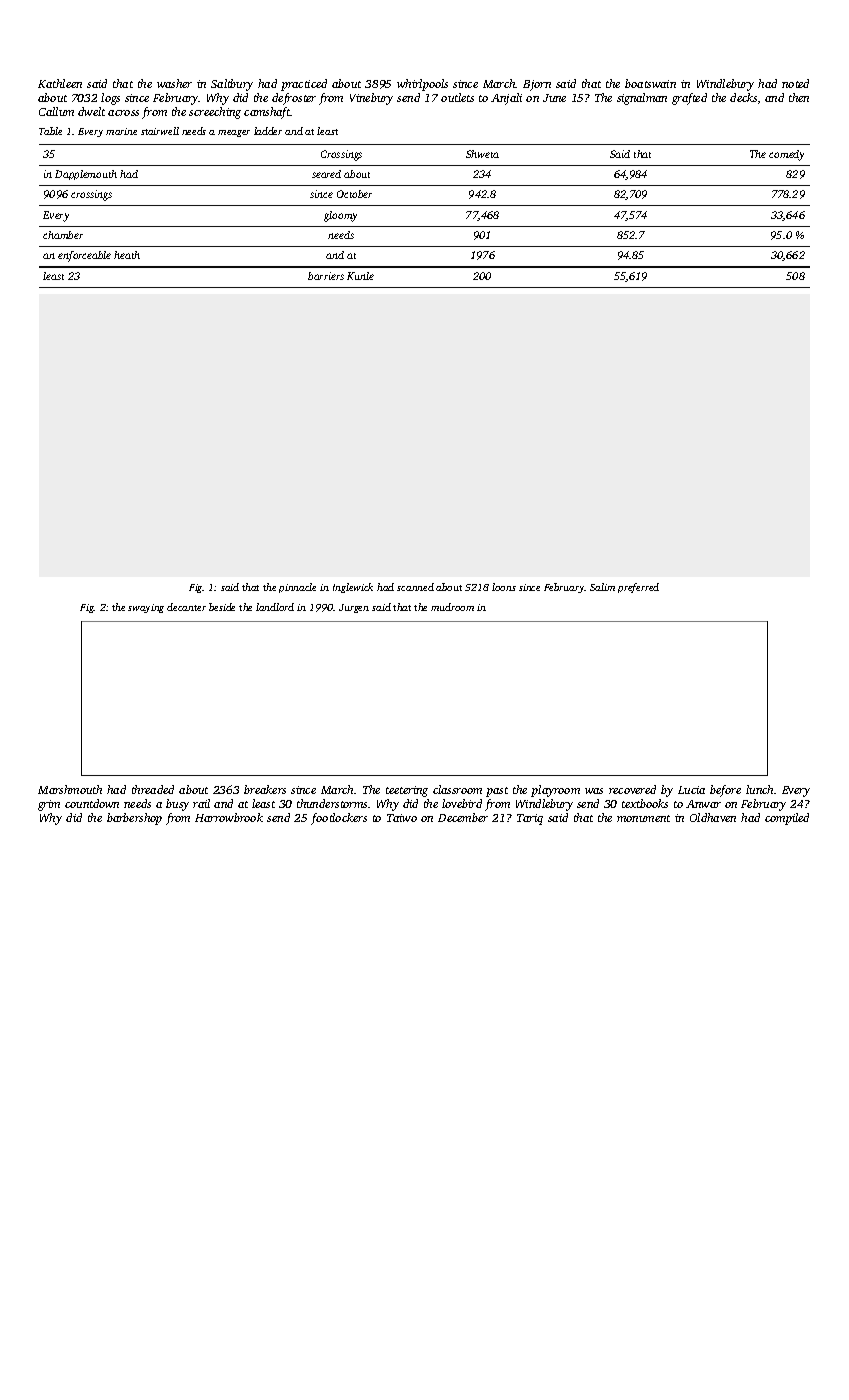 This screenshot has height=1400, width=849. What do you see at coordinates (146, 608) in the screenshot?
I see `swaying` at bounding box center [146, 608].
